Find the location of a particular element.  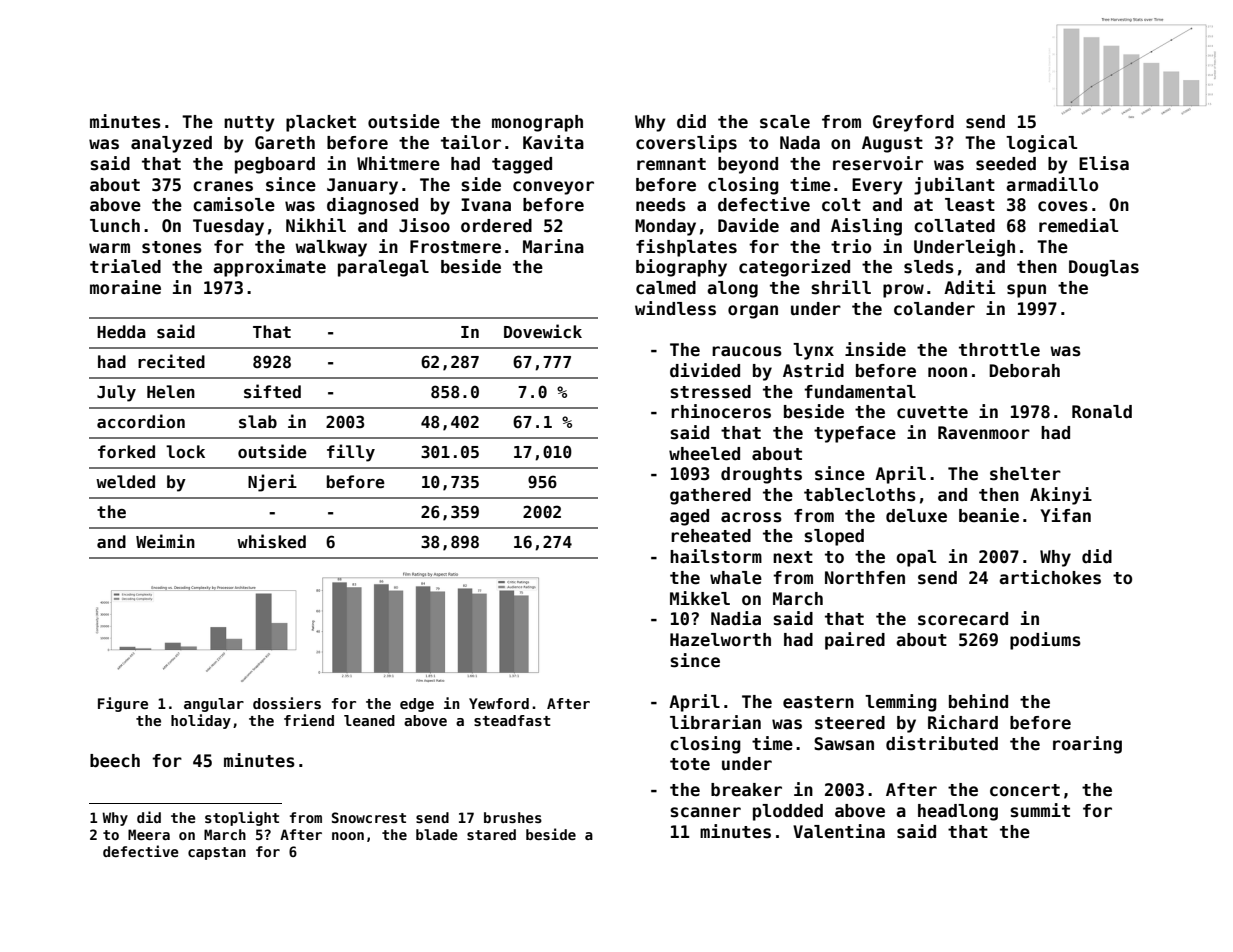

Weimin is located at coordinates (165, 541).
